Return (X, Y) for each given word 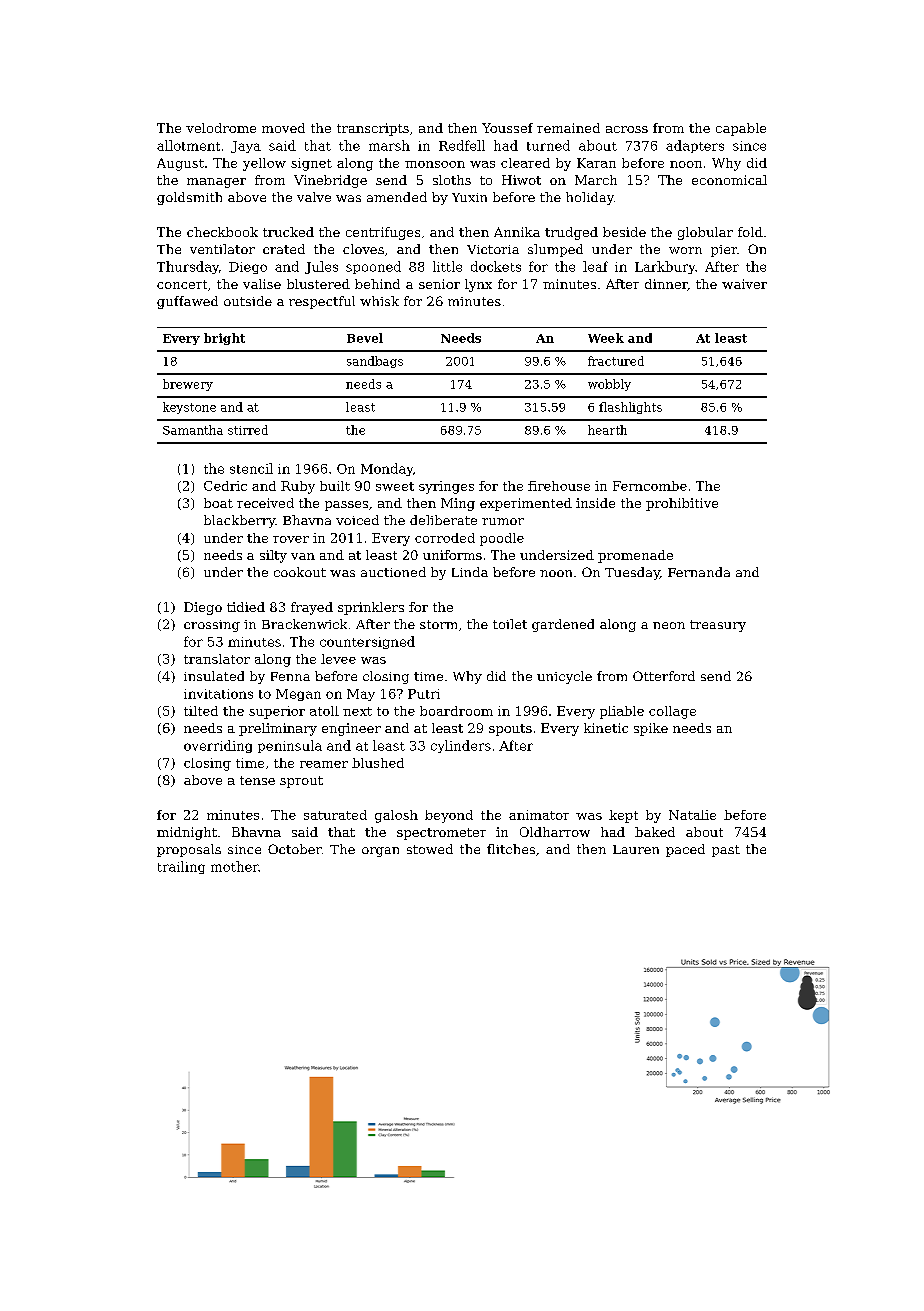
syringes (446, 487)
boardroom (456, 711)
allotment (188, 145)
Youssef (507, 128)
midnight (187, 833)
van (303, 556)
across (627, 129)
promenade (635, 556)
